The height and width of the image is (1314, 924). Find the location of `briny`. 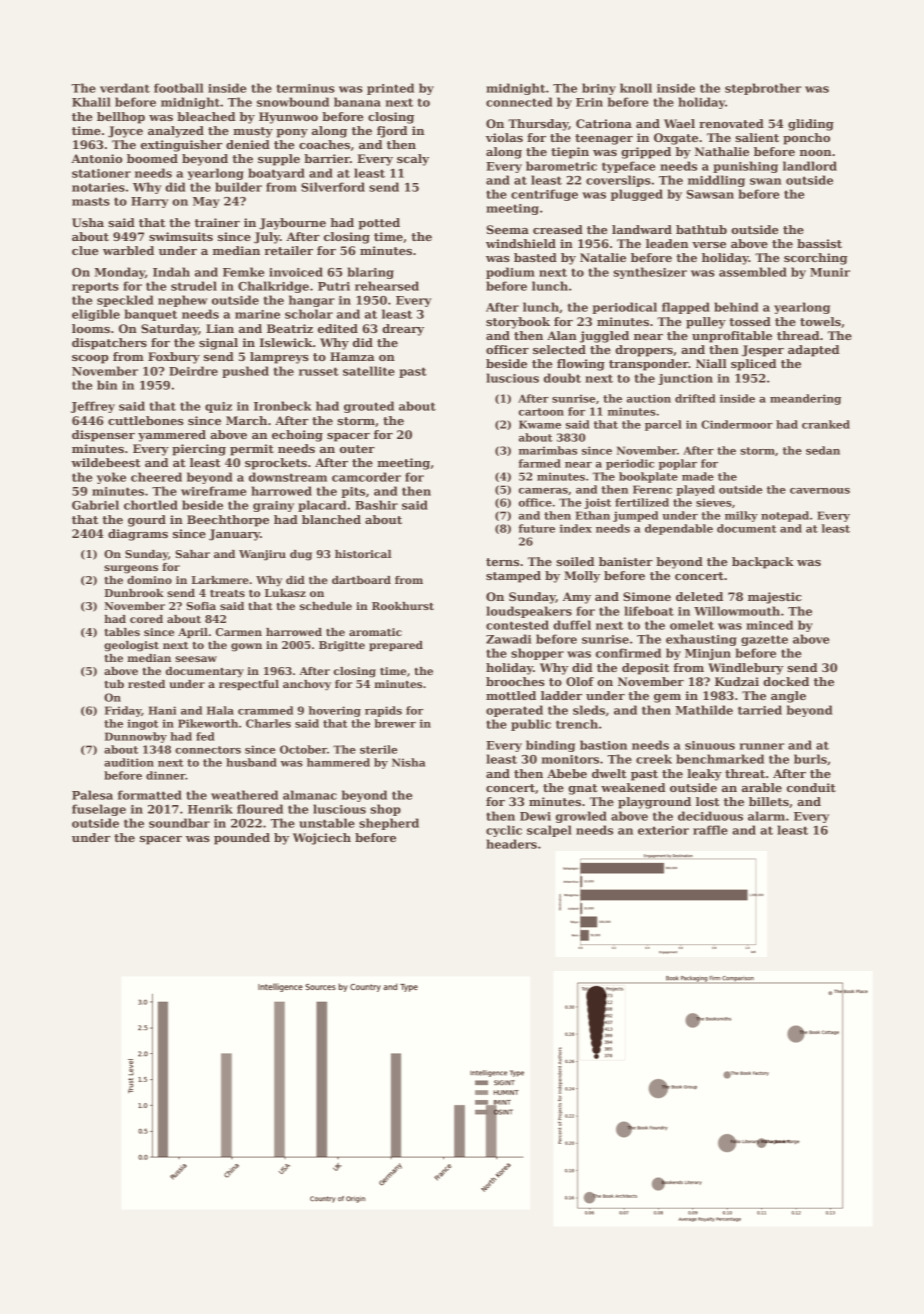

briny is located at coordinates (599, 89).
